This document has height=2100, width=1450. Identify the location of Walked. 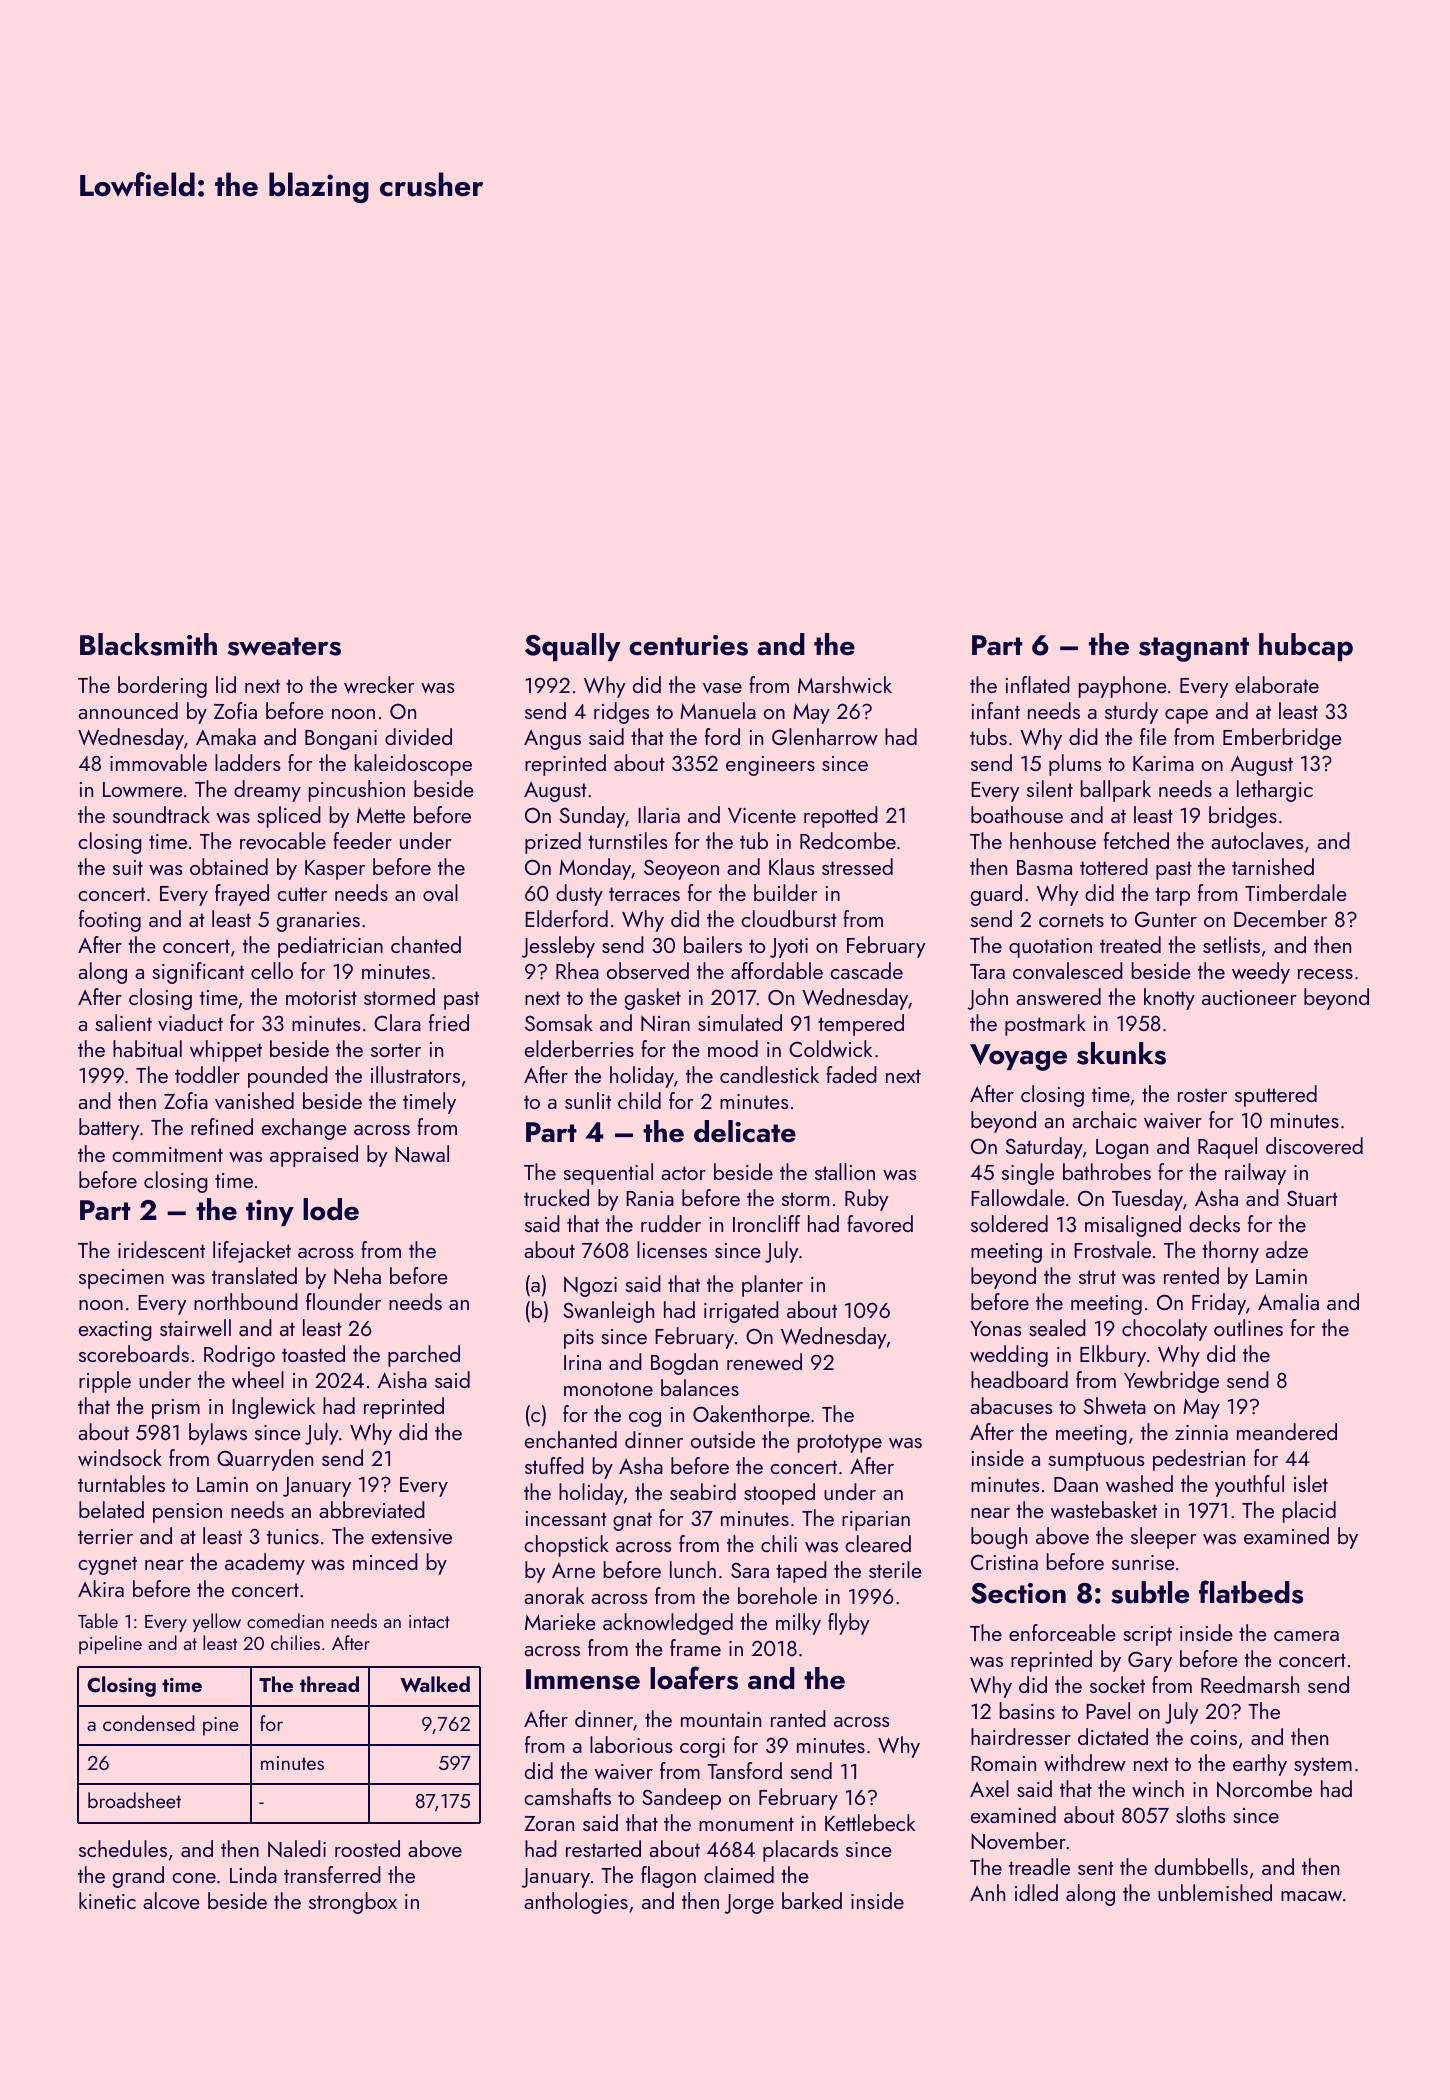
(435, 1684).
